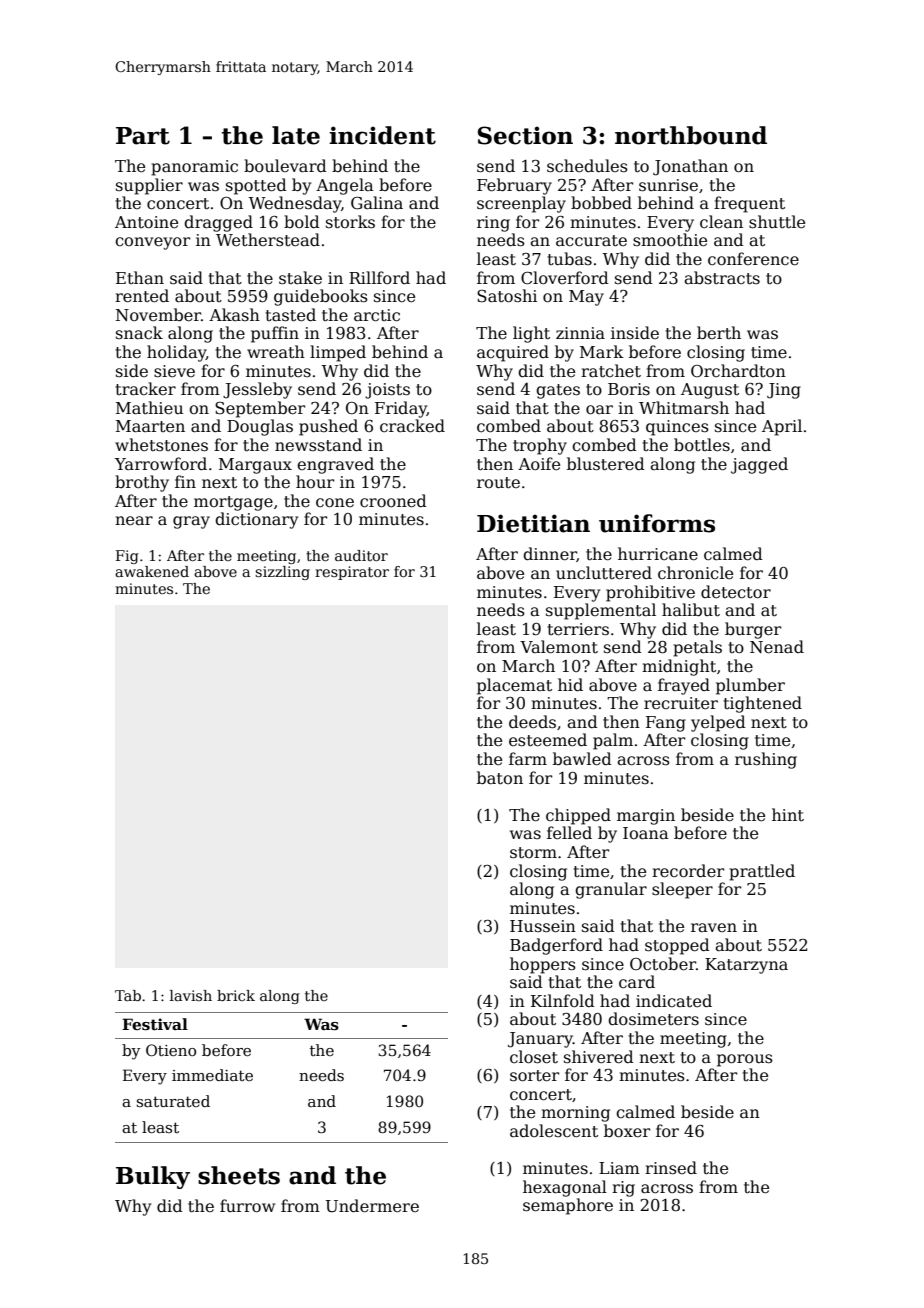 Image resolution: width=924 pixels, height=1308 pixels. Describe the element at coordinates (602, 352) in the page. I see `Mark` at that location.
